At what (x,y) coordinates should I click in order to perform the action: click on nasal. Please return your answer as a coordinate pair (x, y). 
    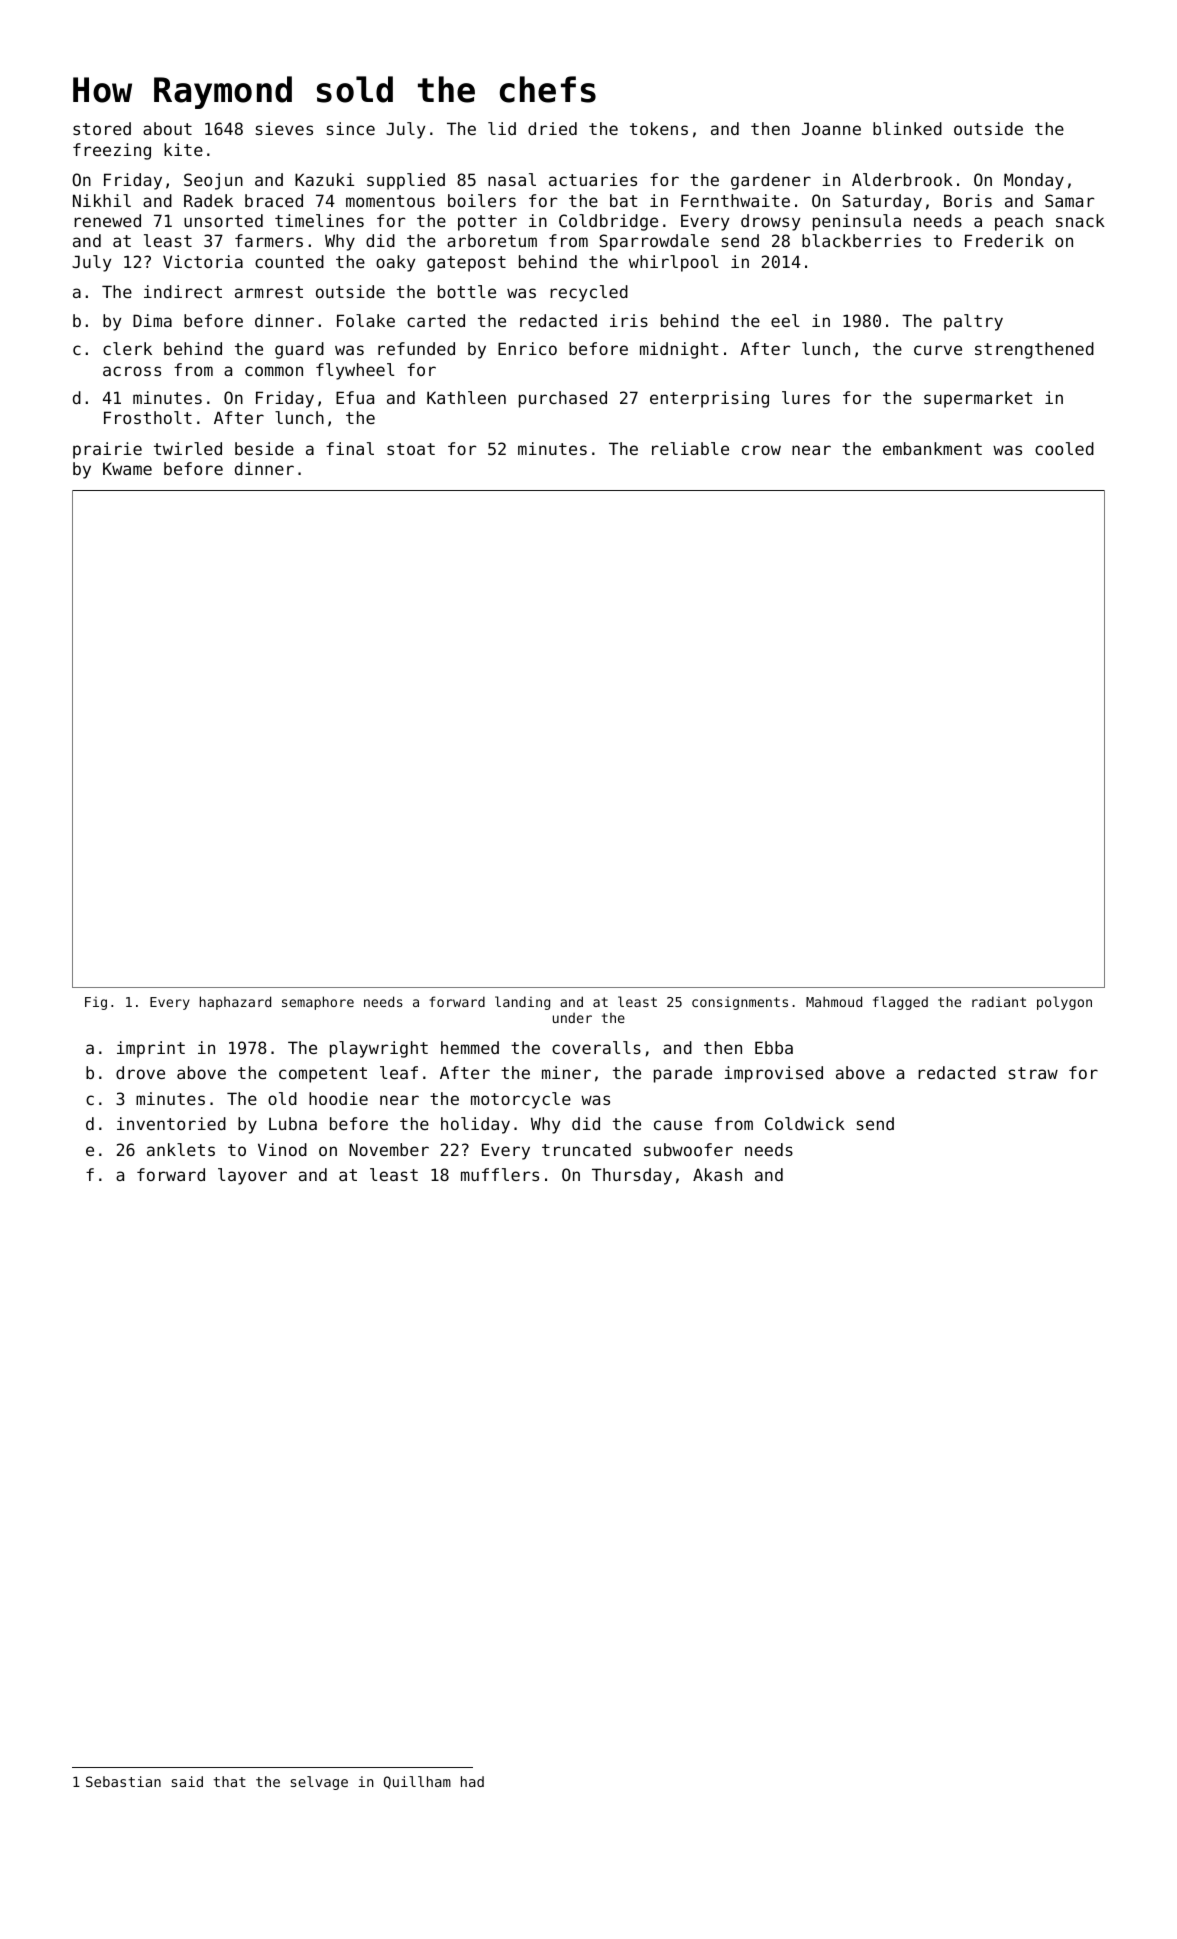
    Looking at the image, I should click on (512, 179).
